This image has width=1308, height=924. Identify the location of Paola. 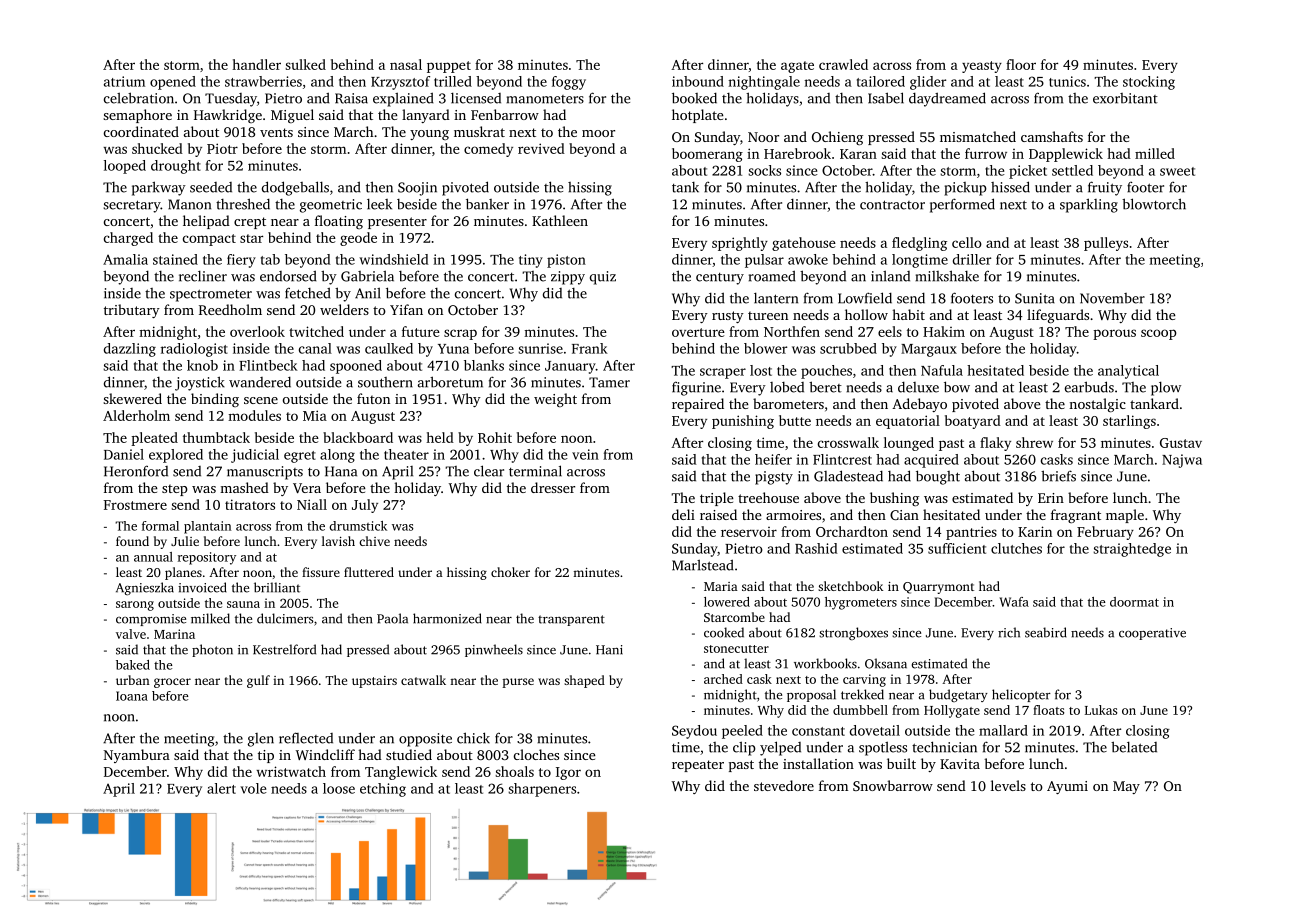
(392, 618).
